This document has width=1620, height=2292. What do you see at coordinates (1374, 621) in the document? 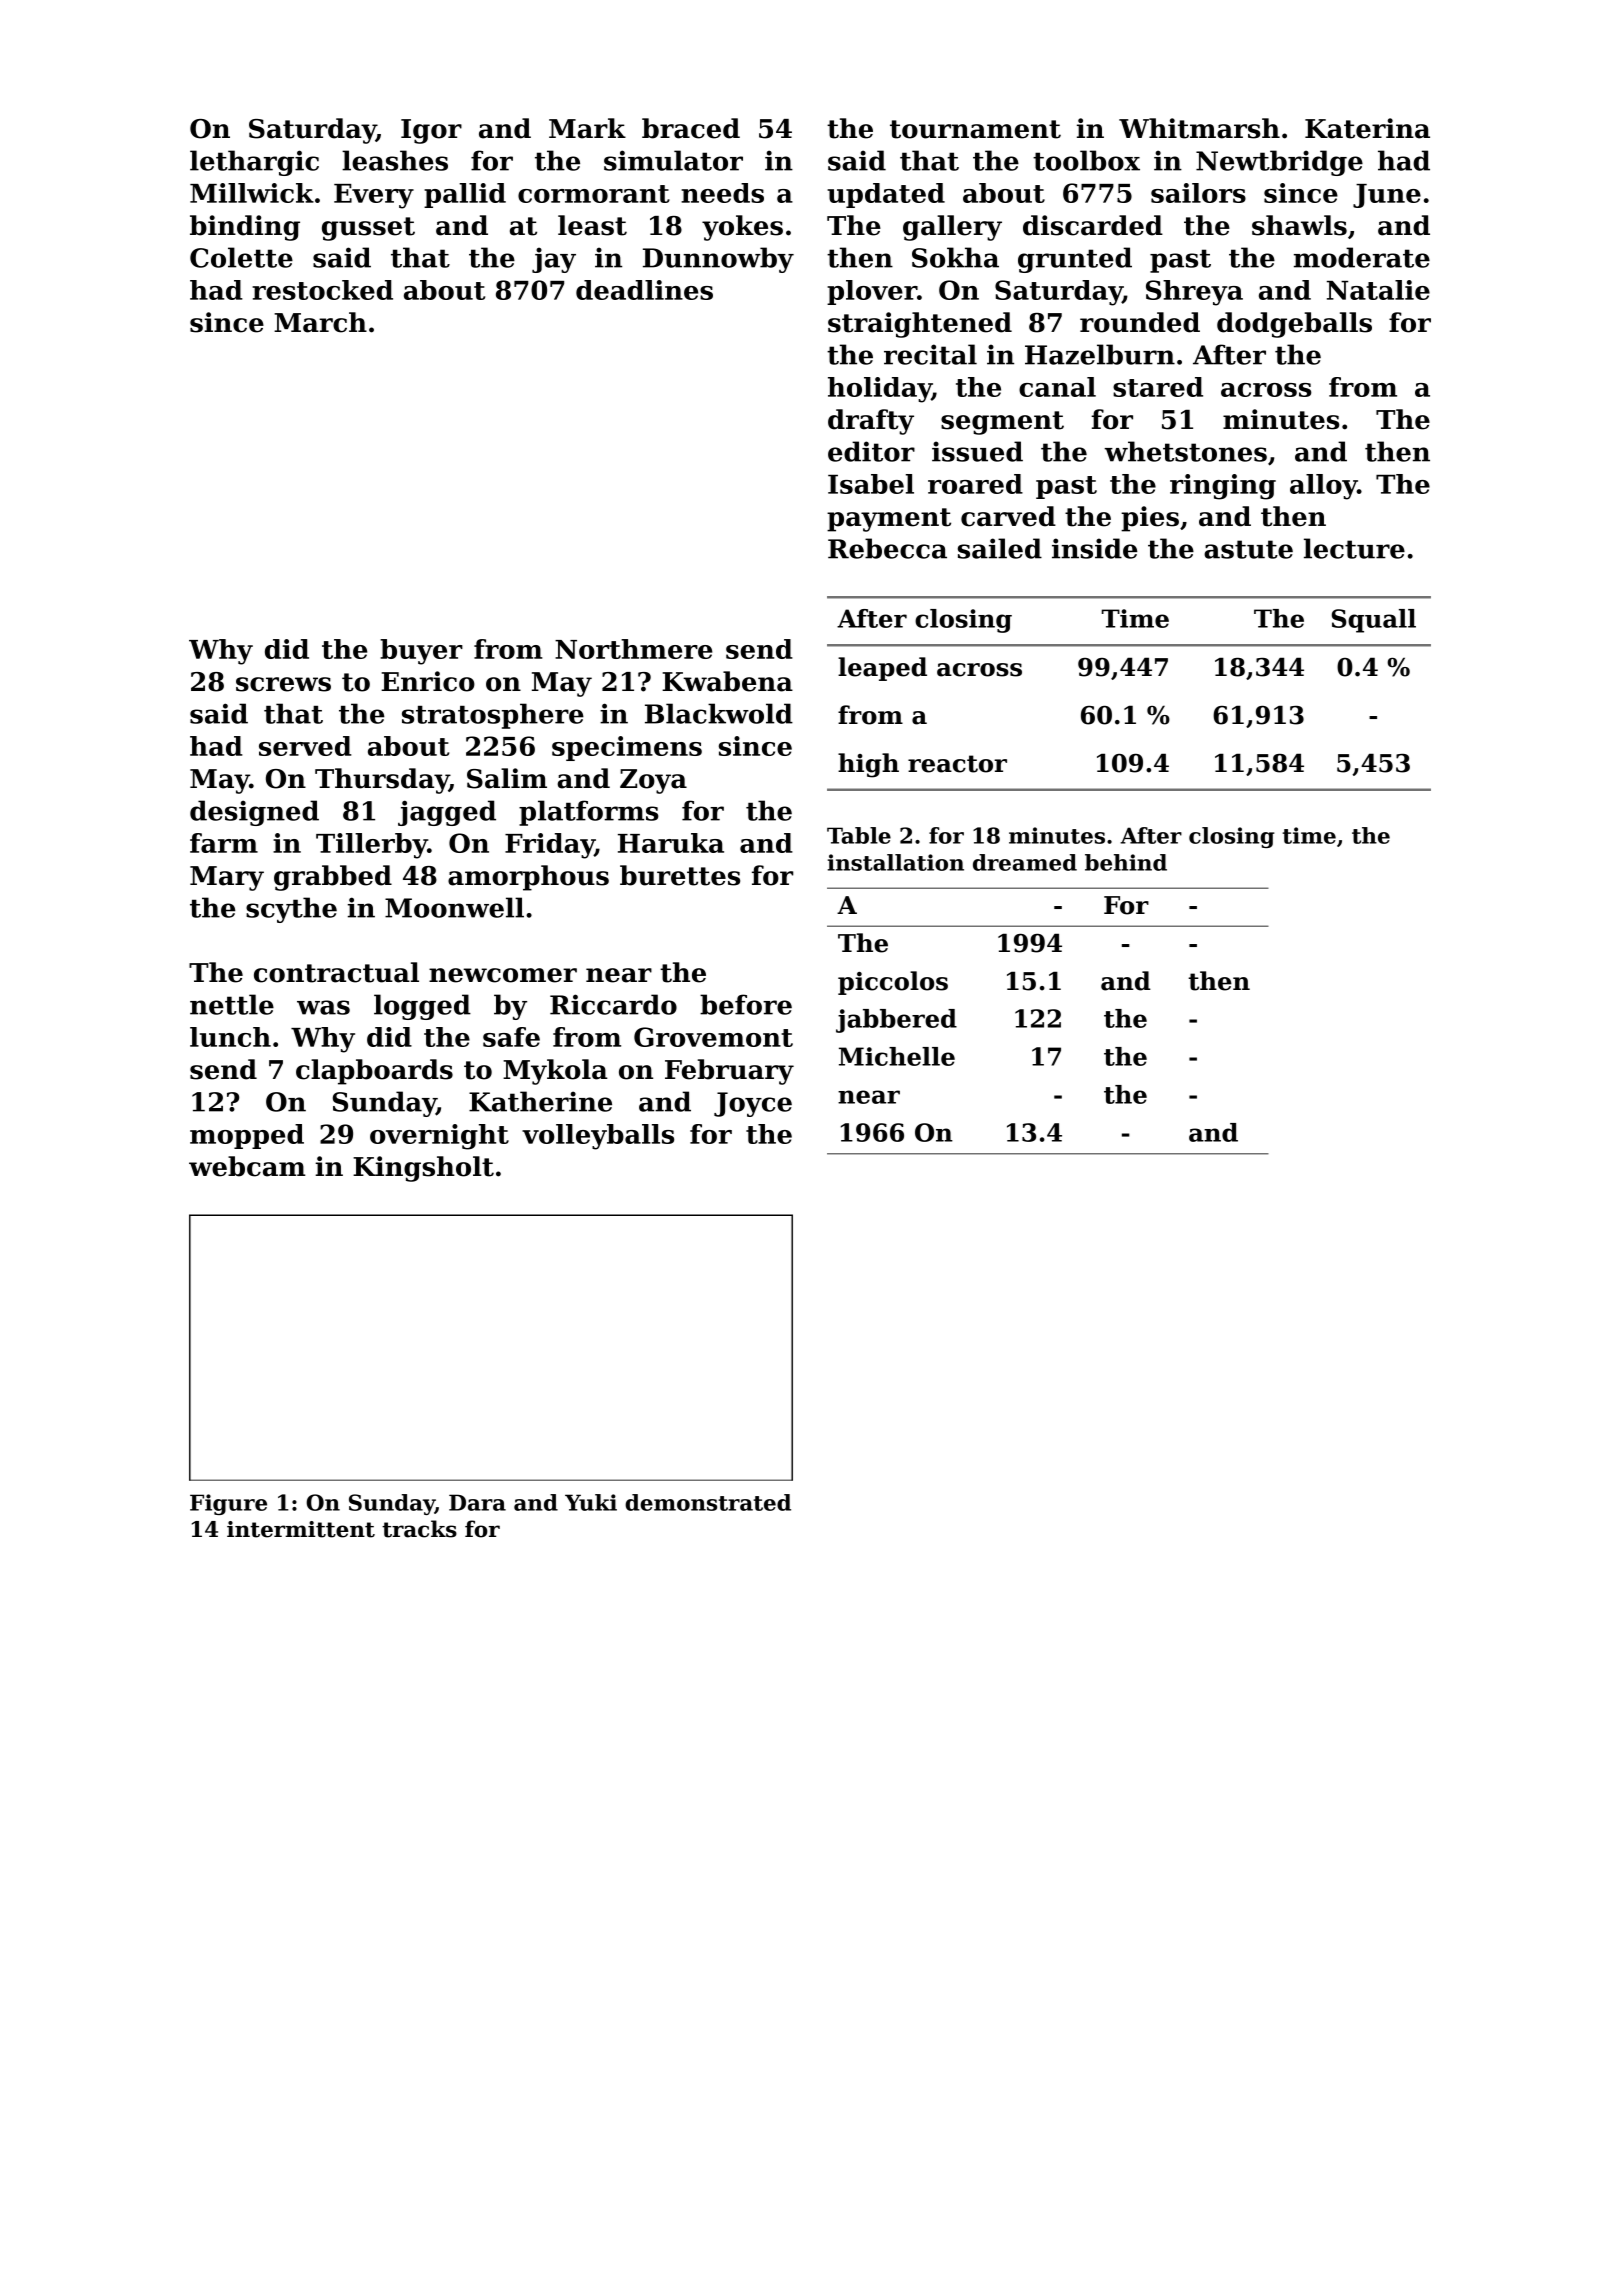
I see `Squall` at bounding box center [1374, 621].
